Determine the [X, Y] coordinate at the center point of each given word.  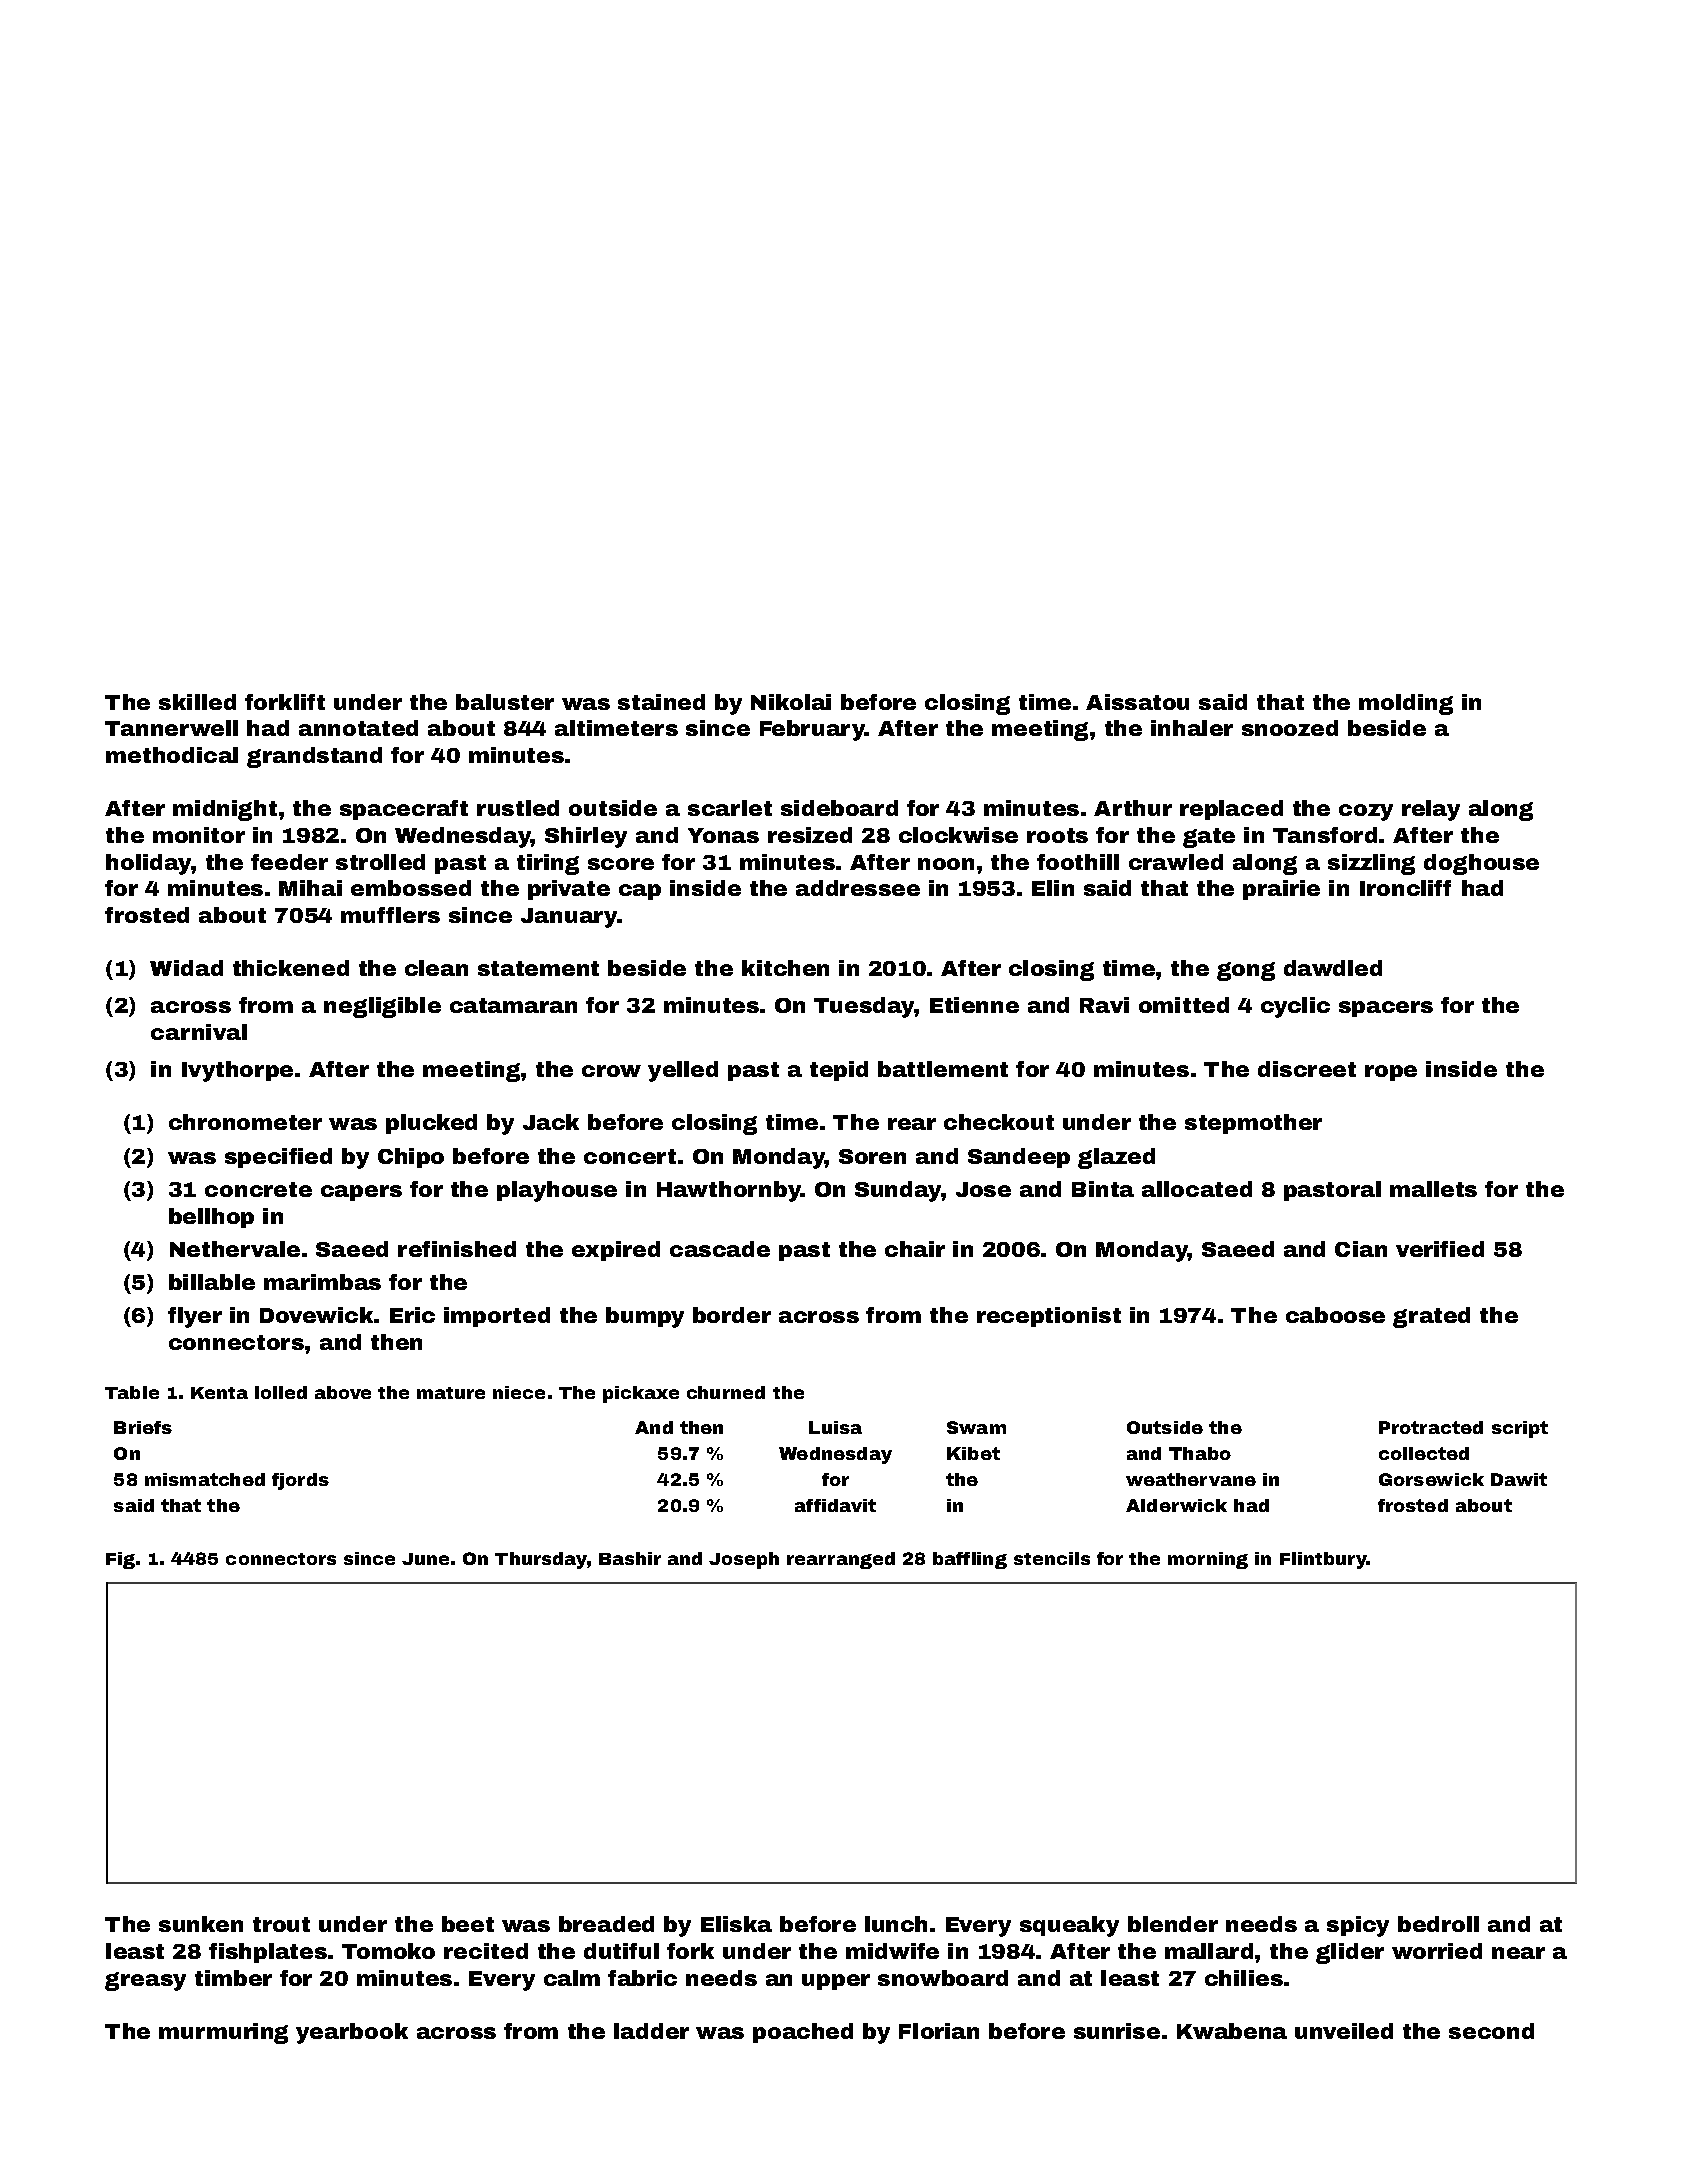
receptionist [1049, 1317]
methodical [172, 755]
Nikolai [791, 702]
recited [486, 1951]
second [1491, 2031]
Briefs [143, 1427]
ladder [651, 2031]
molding [1406, 704]
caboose [1335, 1315]
